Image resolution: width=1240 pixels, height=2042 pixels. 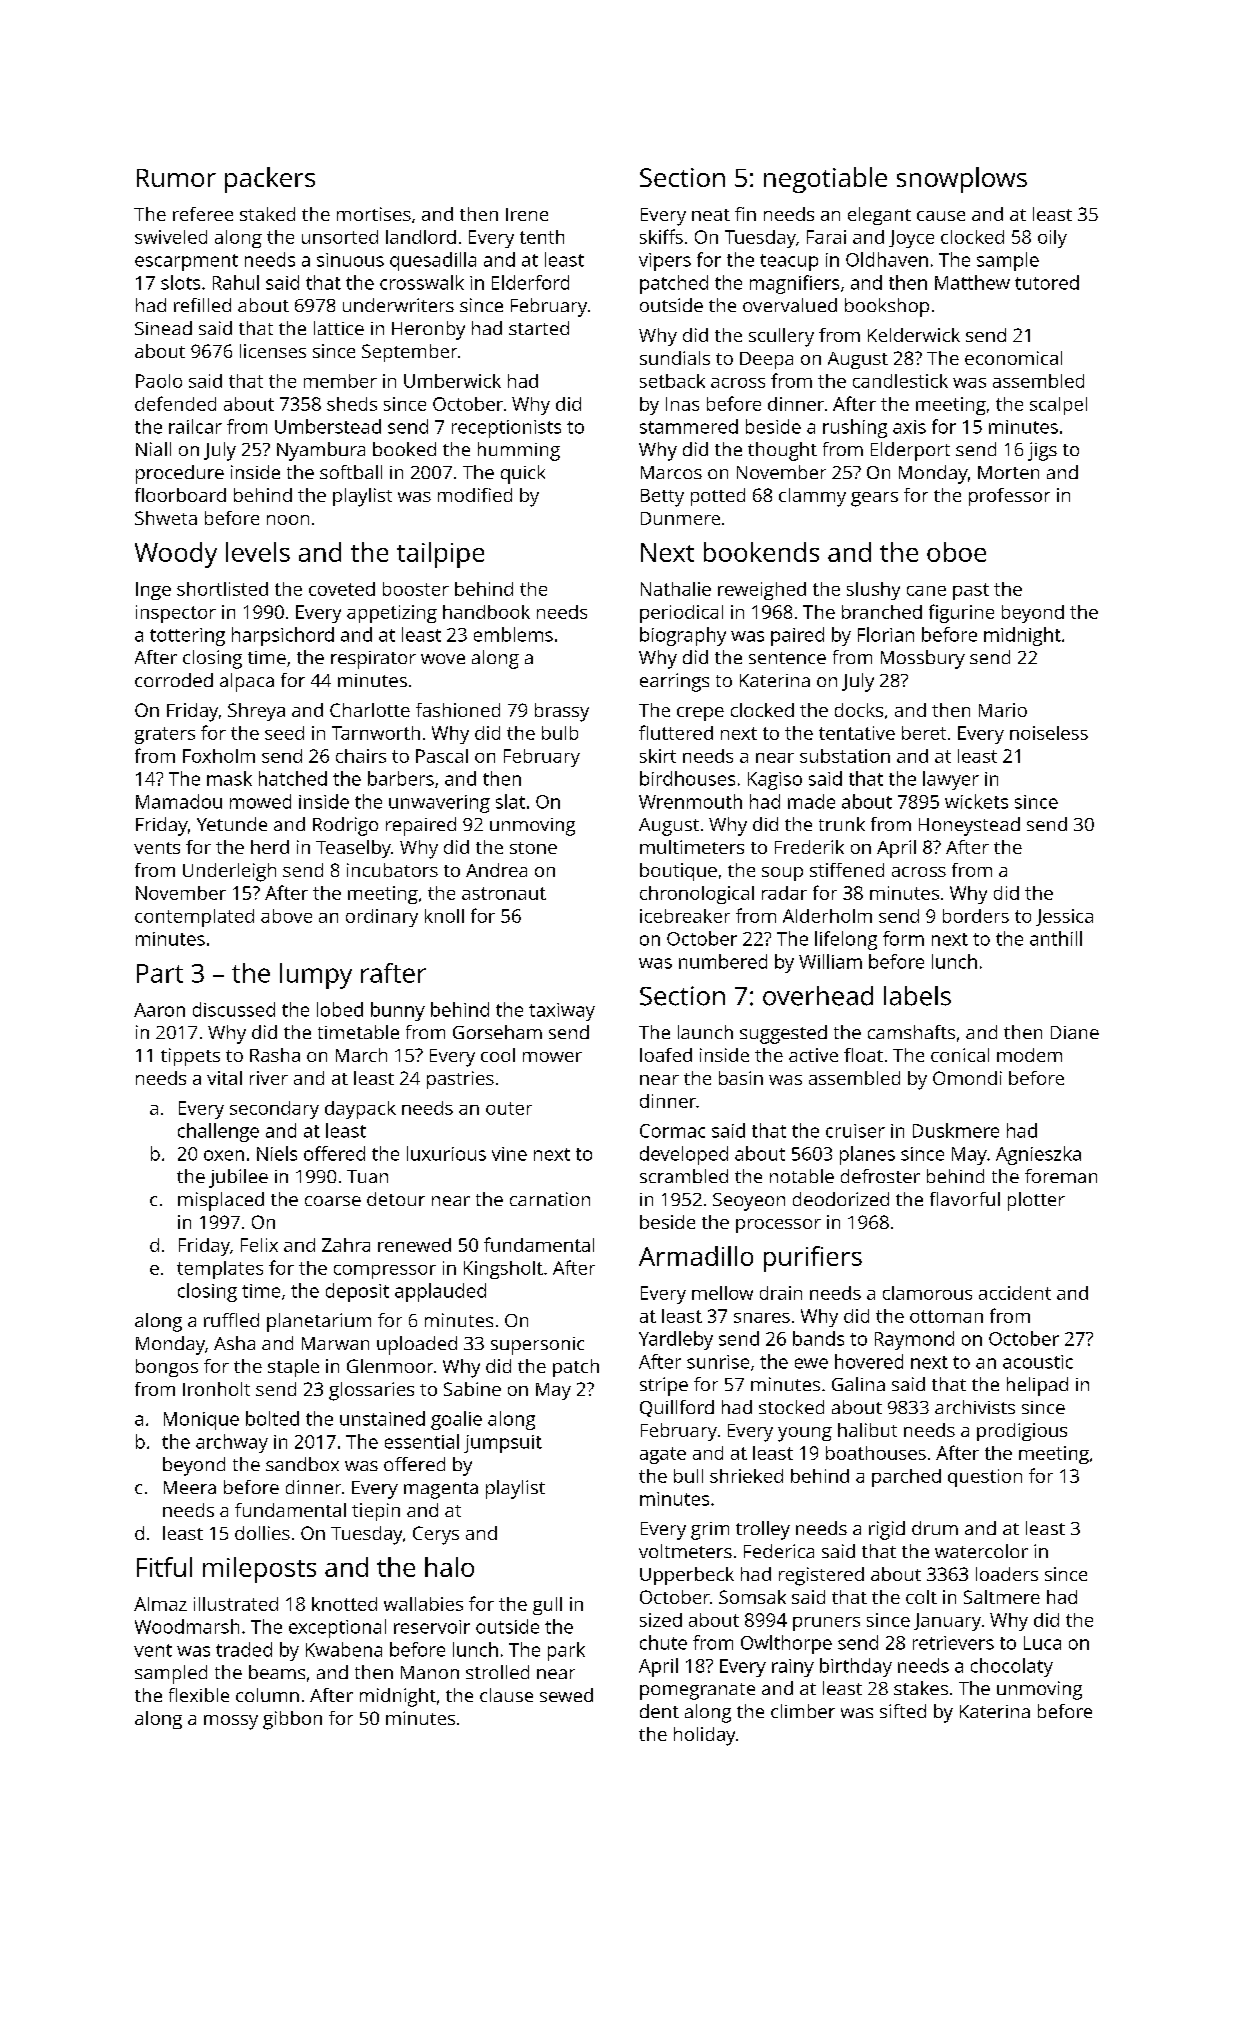 What do you see at coordinates (910, 451) in the document?
I see `Elderport` at bounding box center [910, 451].
